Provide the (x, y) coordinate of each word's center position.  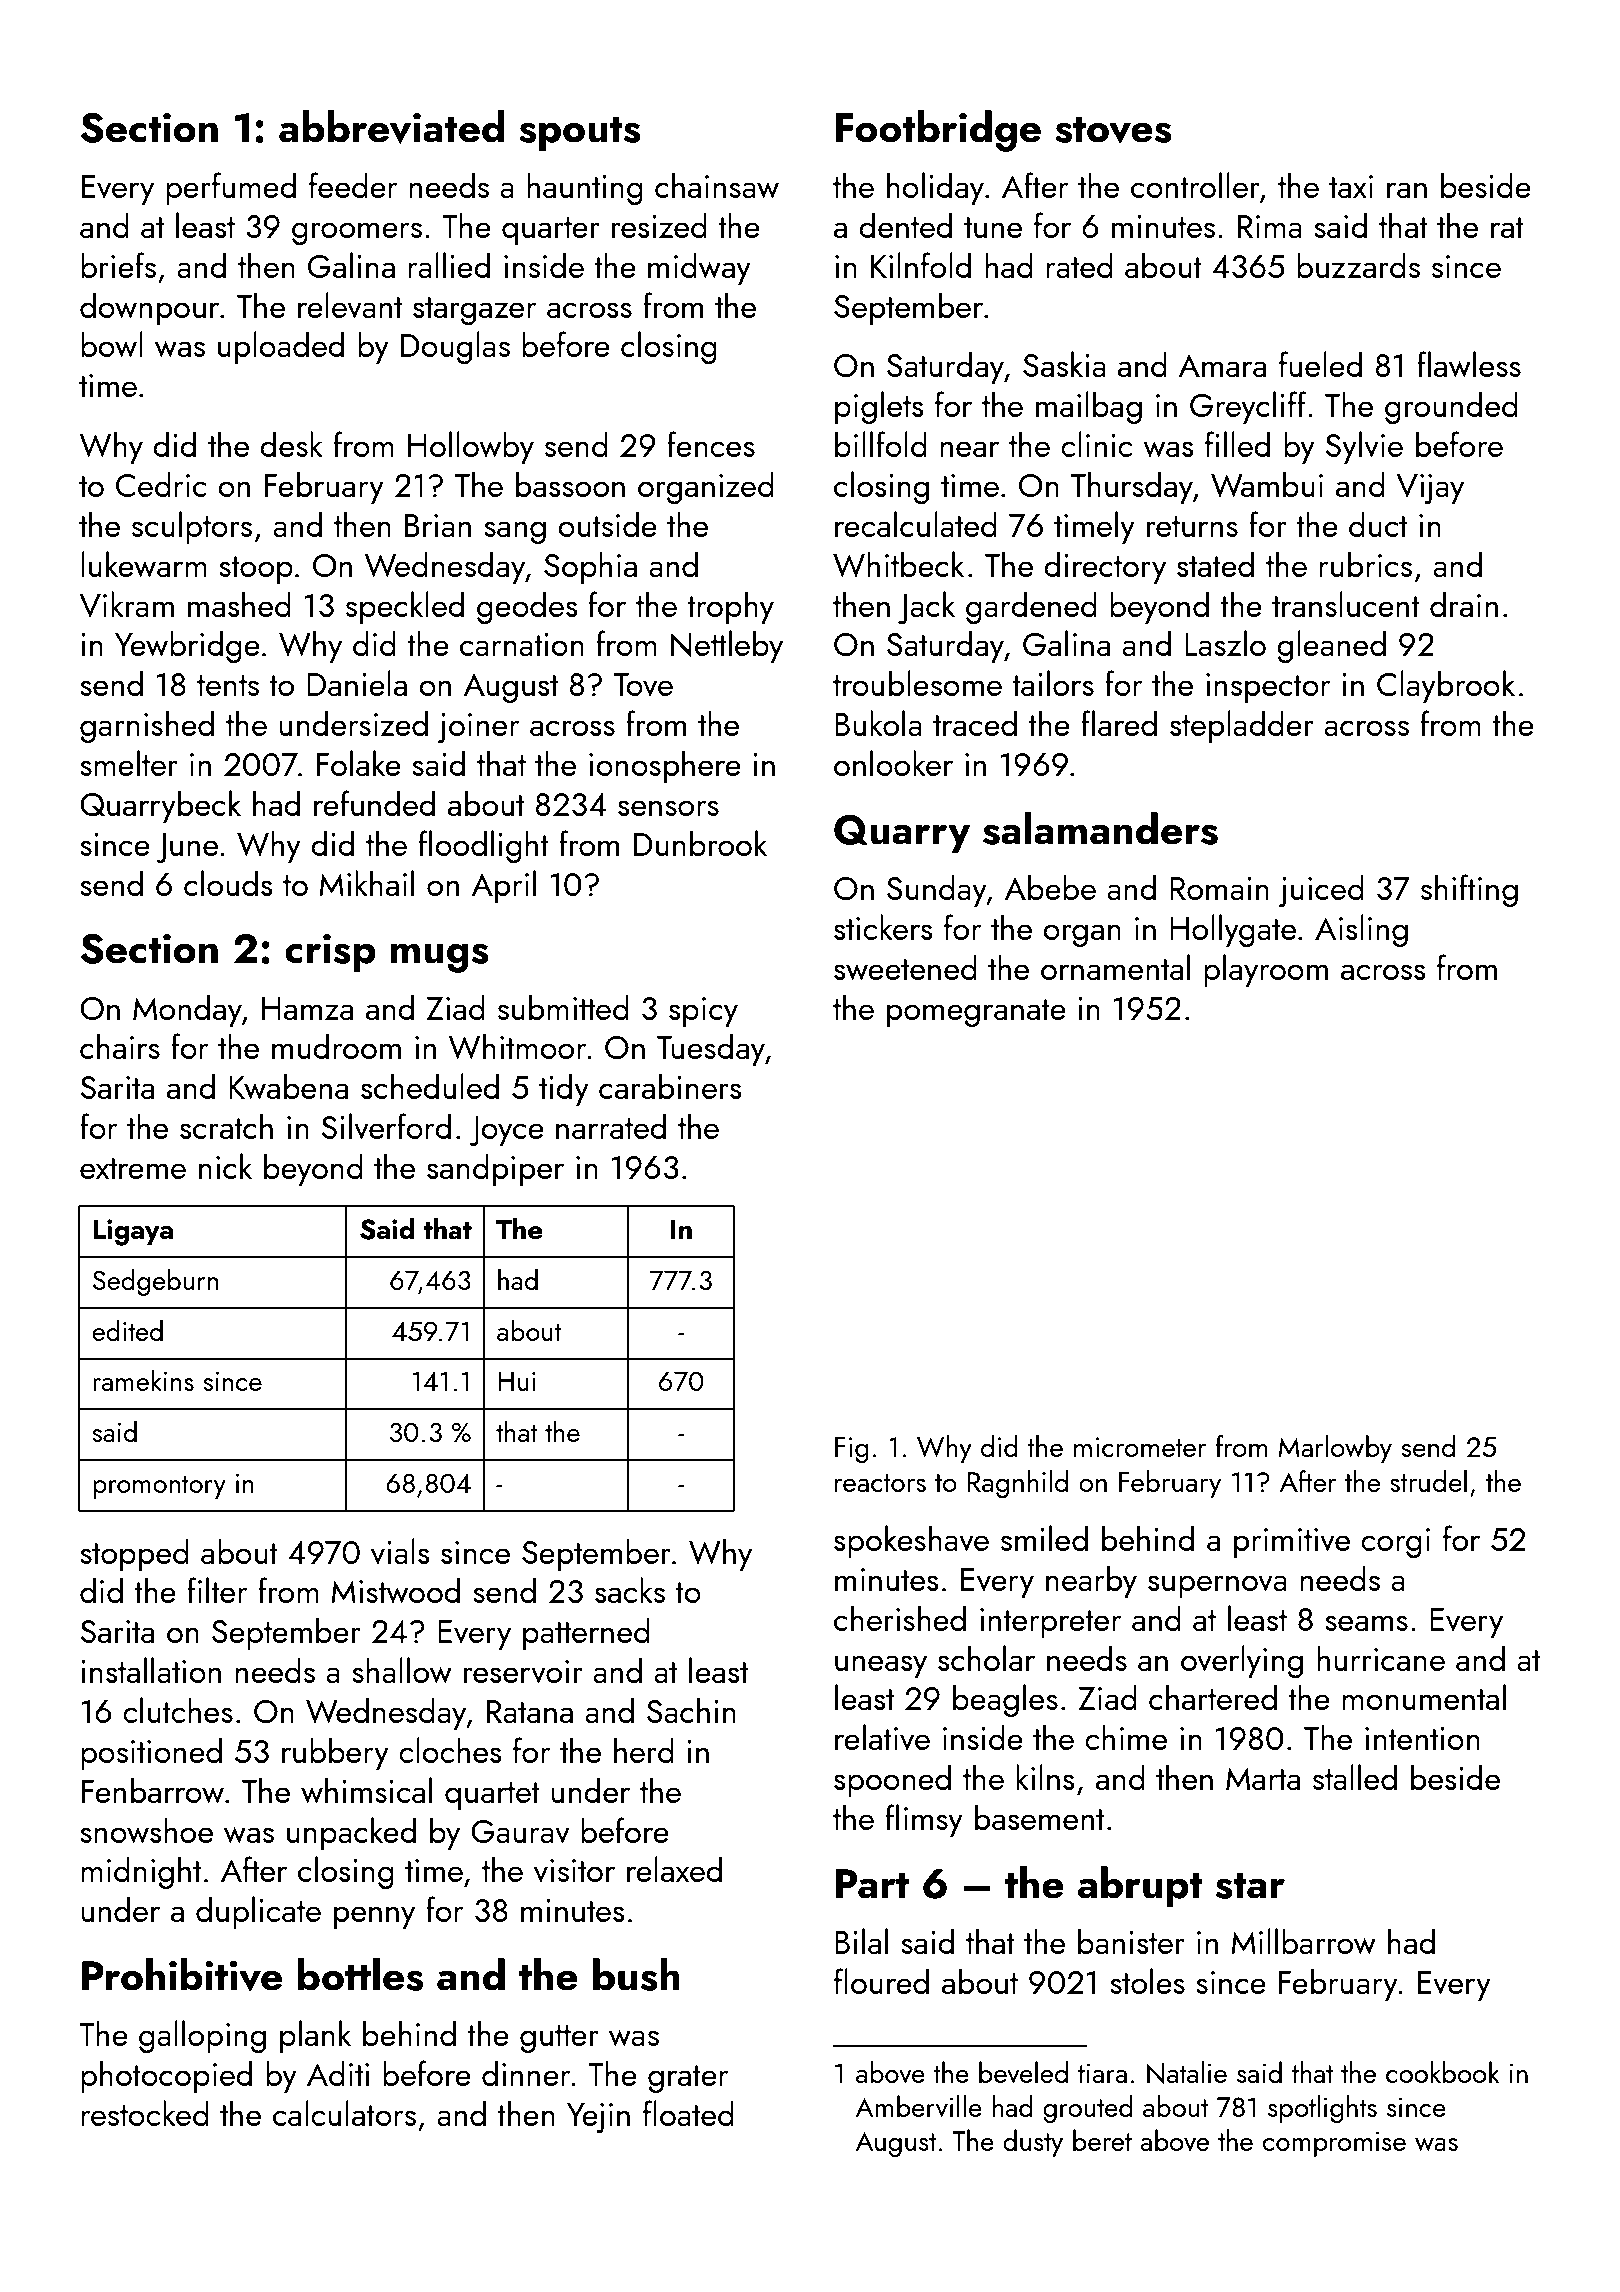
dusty (1033, 2143)
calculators (344, 2113)
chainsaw (717, 185)
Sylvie (1364, 447)
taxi (1351, 186)
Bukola (878, 723)
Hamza (307, 1008)
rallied (449, 265)
